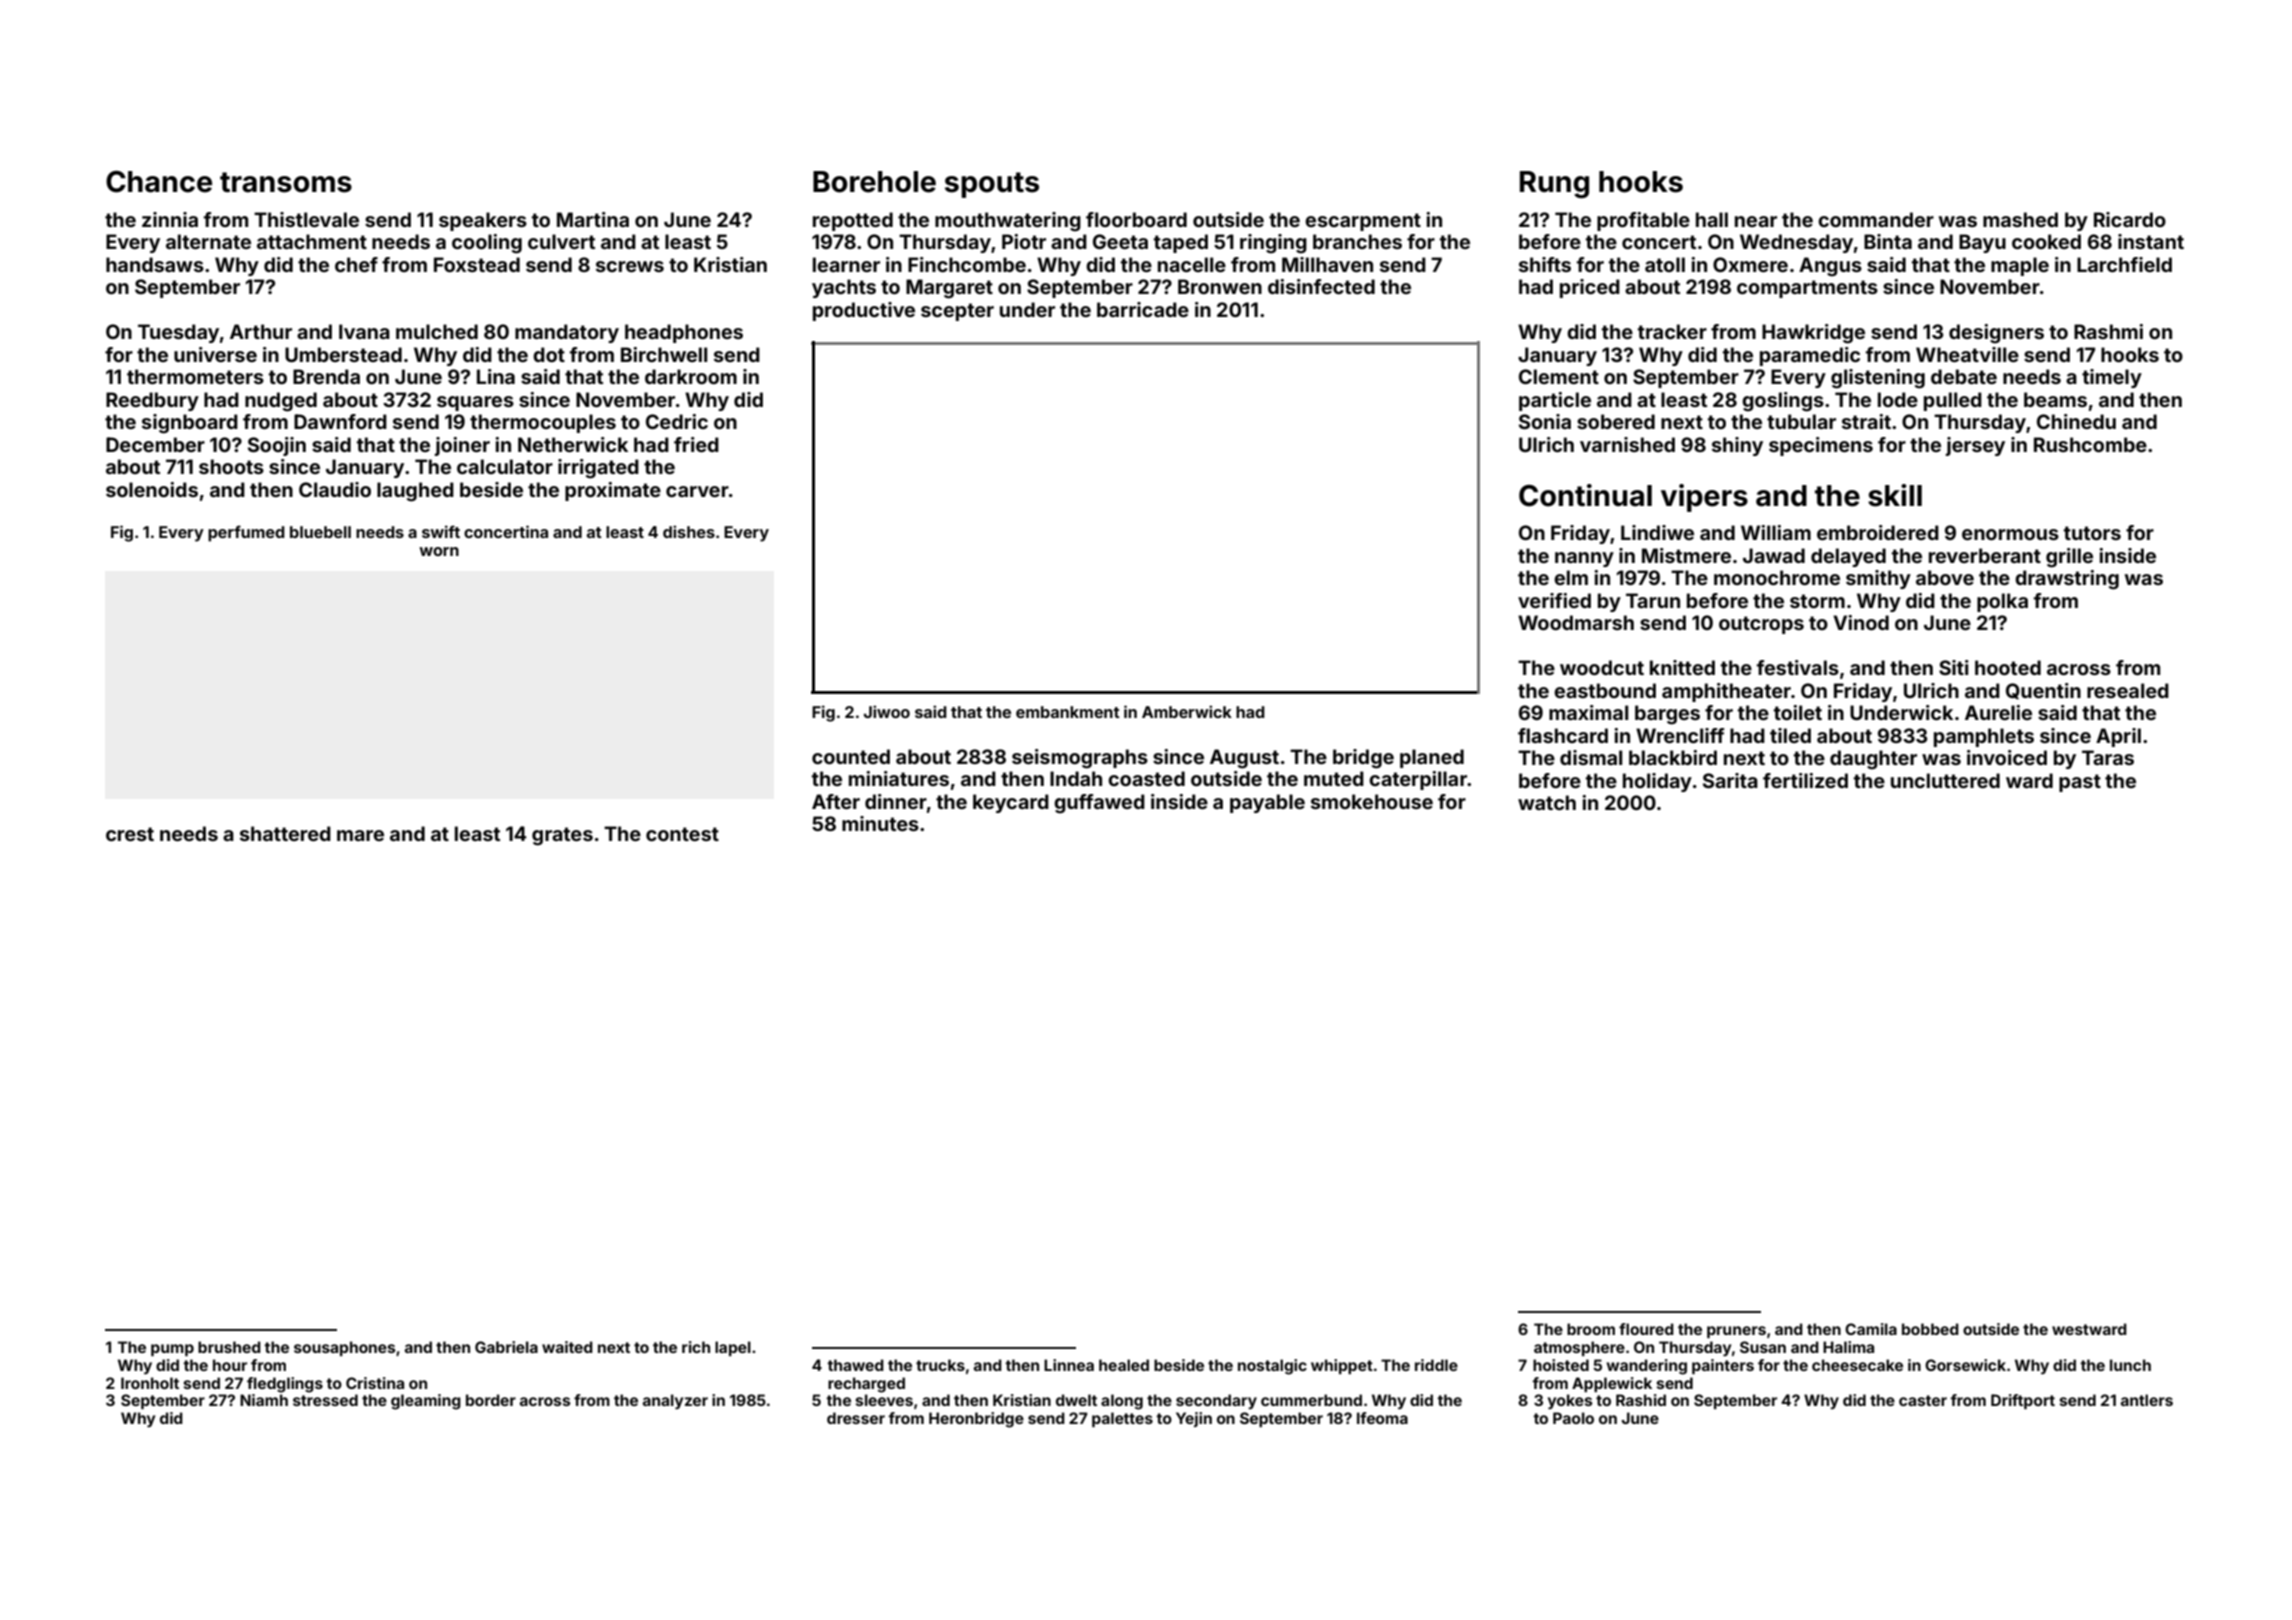 This image has height=1620, width=2292. Describe the element at coordinates (1945, 780) in the image. I see `uncluttered` at that location.
